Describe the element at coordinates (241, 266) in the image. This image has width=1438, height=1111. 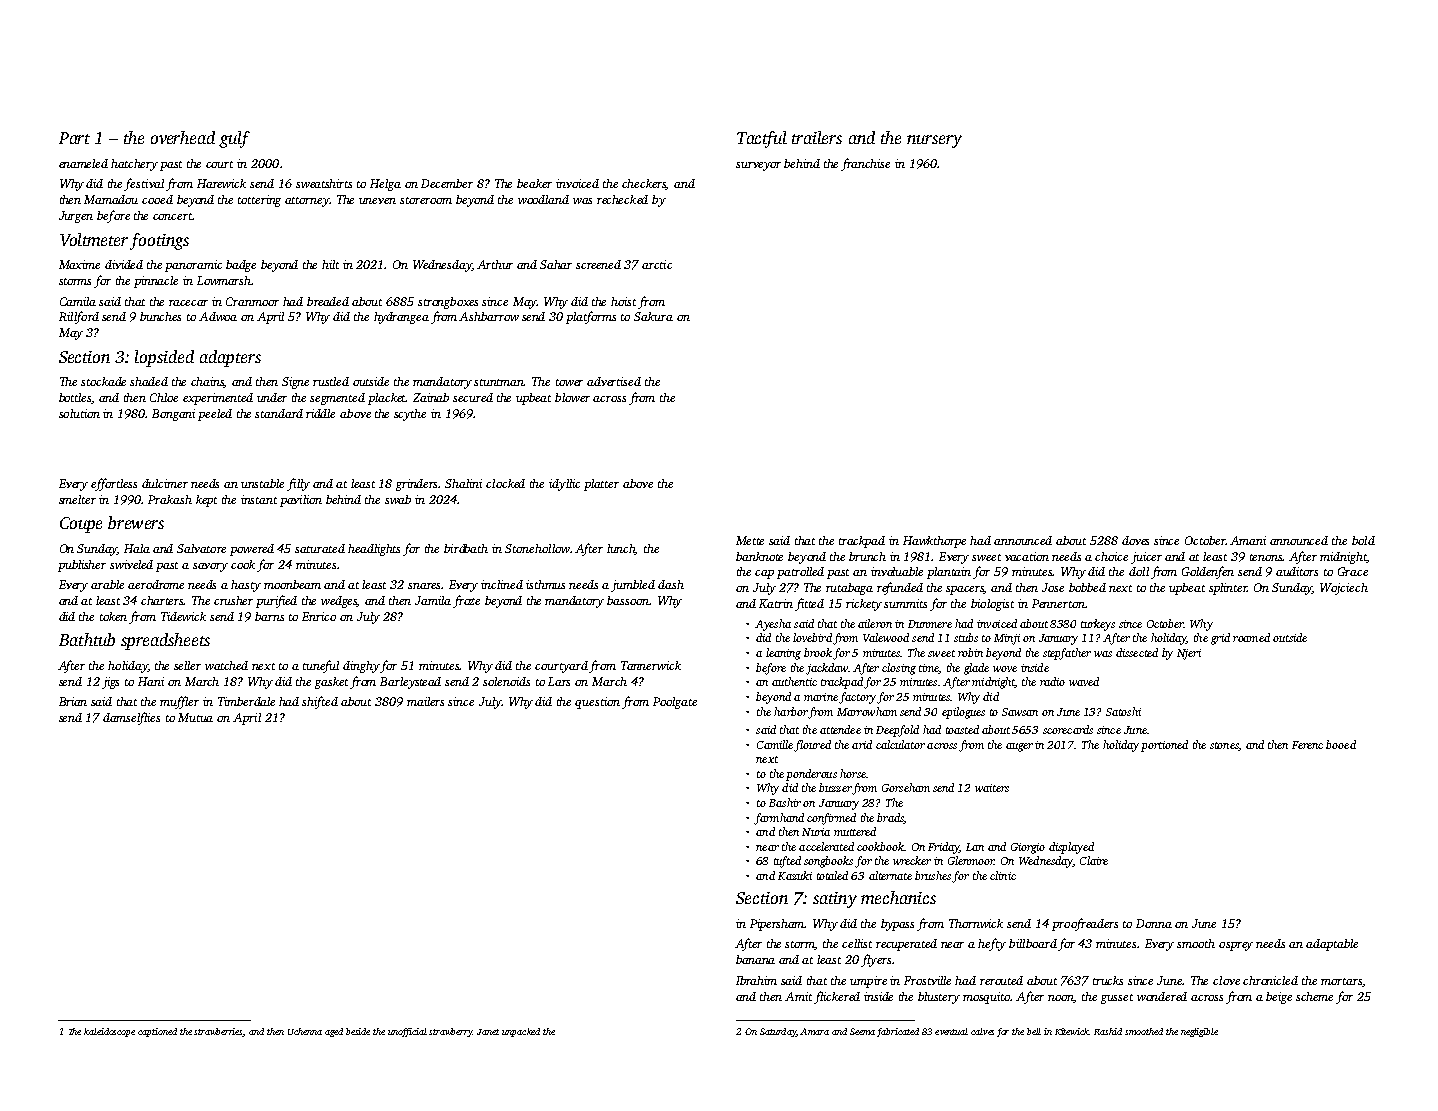
I see `badge` at that location.
